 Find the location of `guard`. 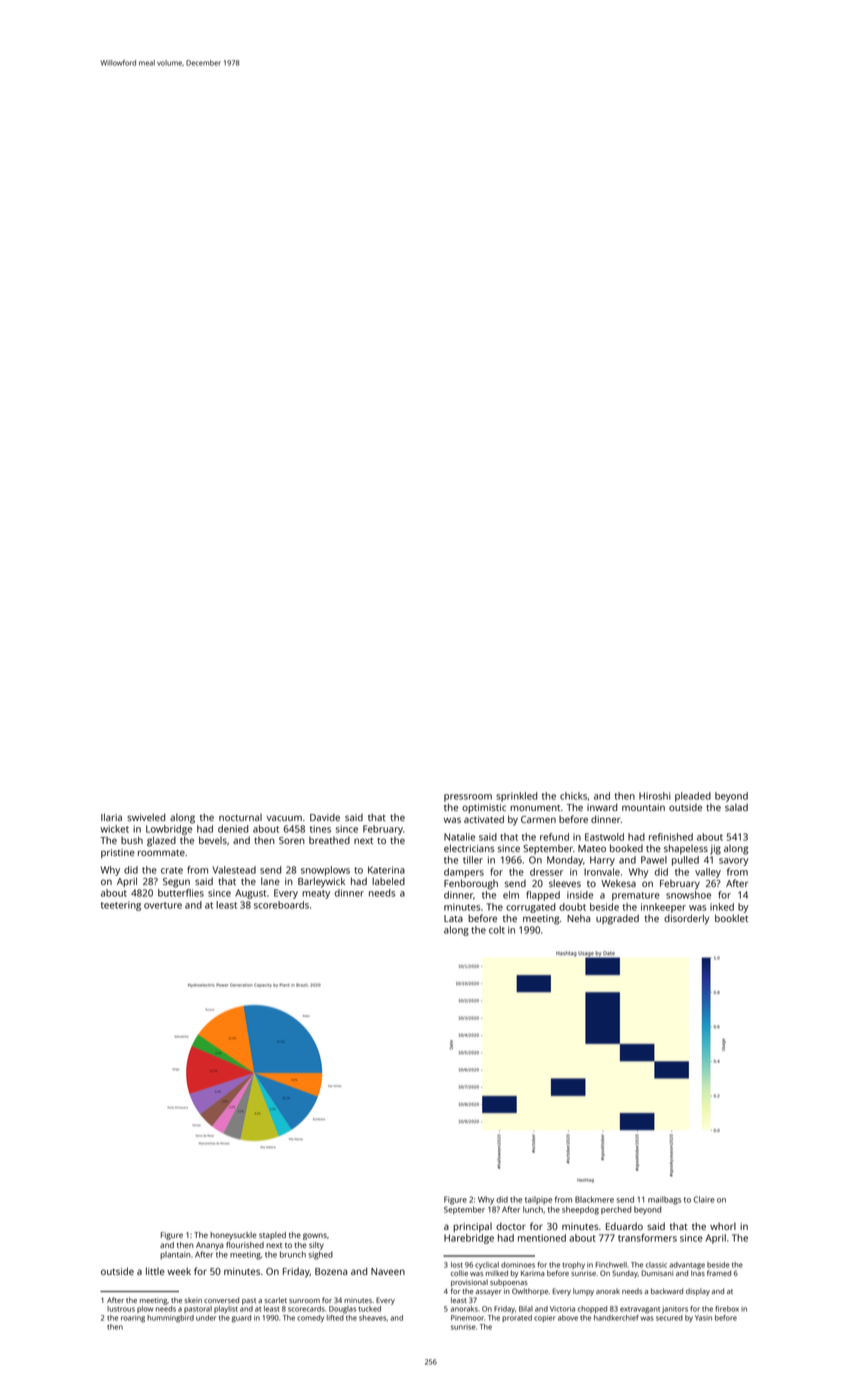

guard is located at coordinates (241, 1319).
